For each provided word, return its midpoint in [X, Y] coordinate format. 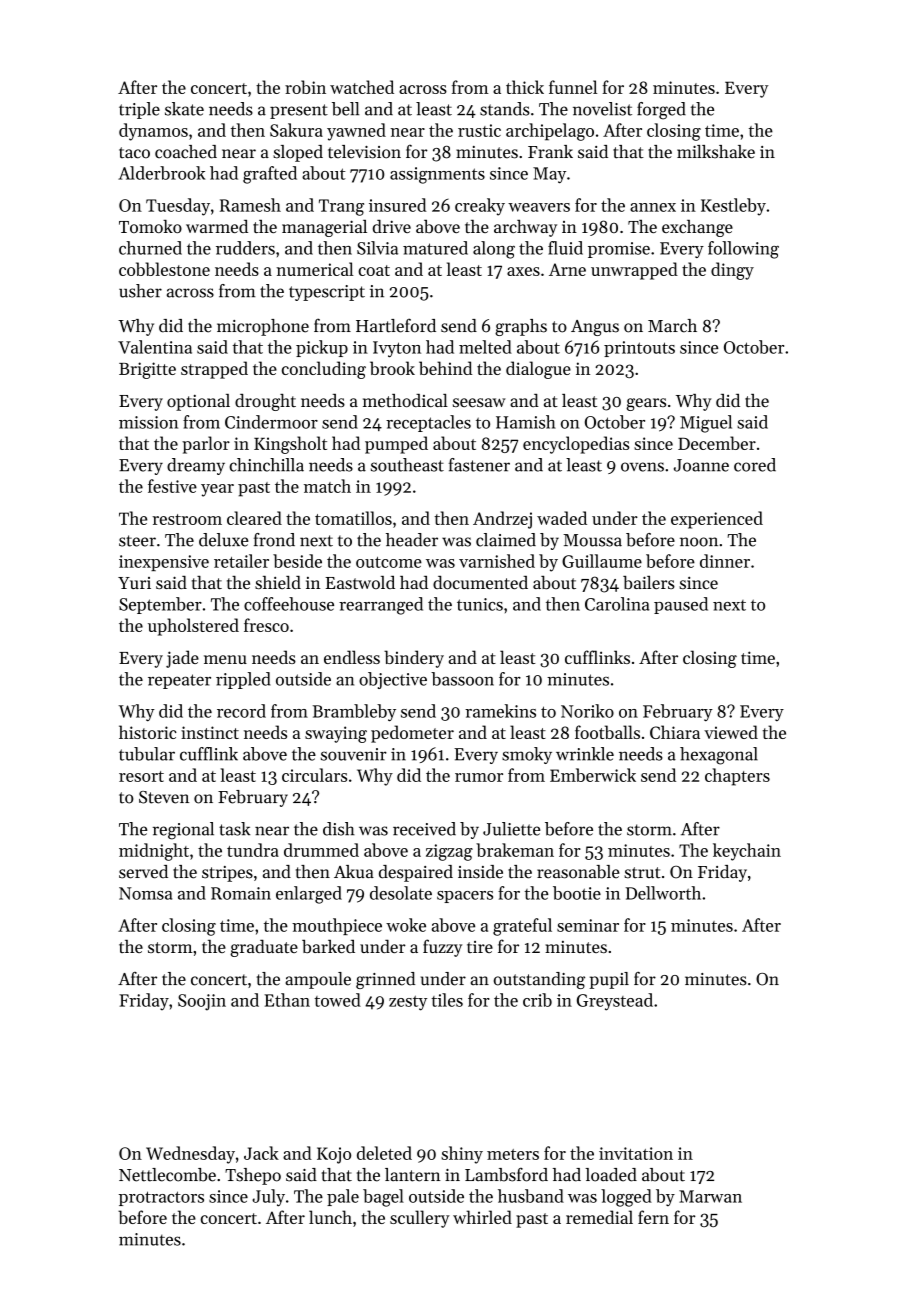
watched [362, 87]
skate [184, 109]
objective [393, 680]
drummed [321, 850]
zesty [408, 1003]
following [743, 250]
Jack [261, 1153]
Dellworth [663, 893]
